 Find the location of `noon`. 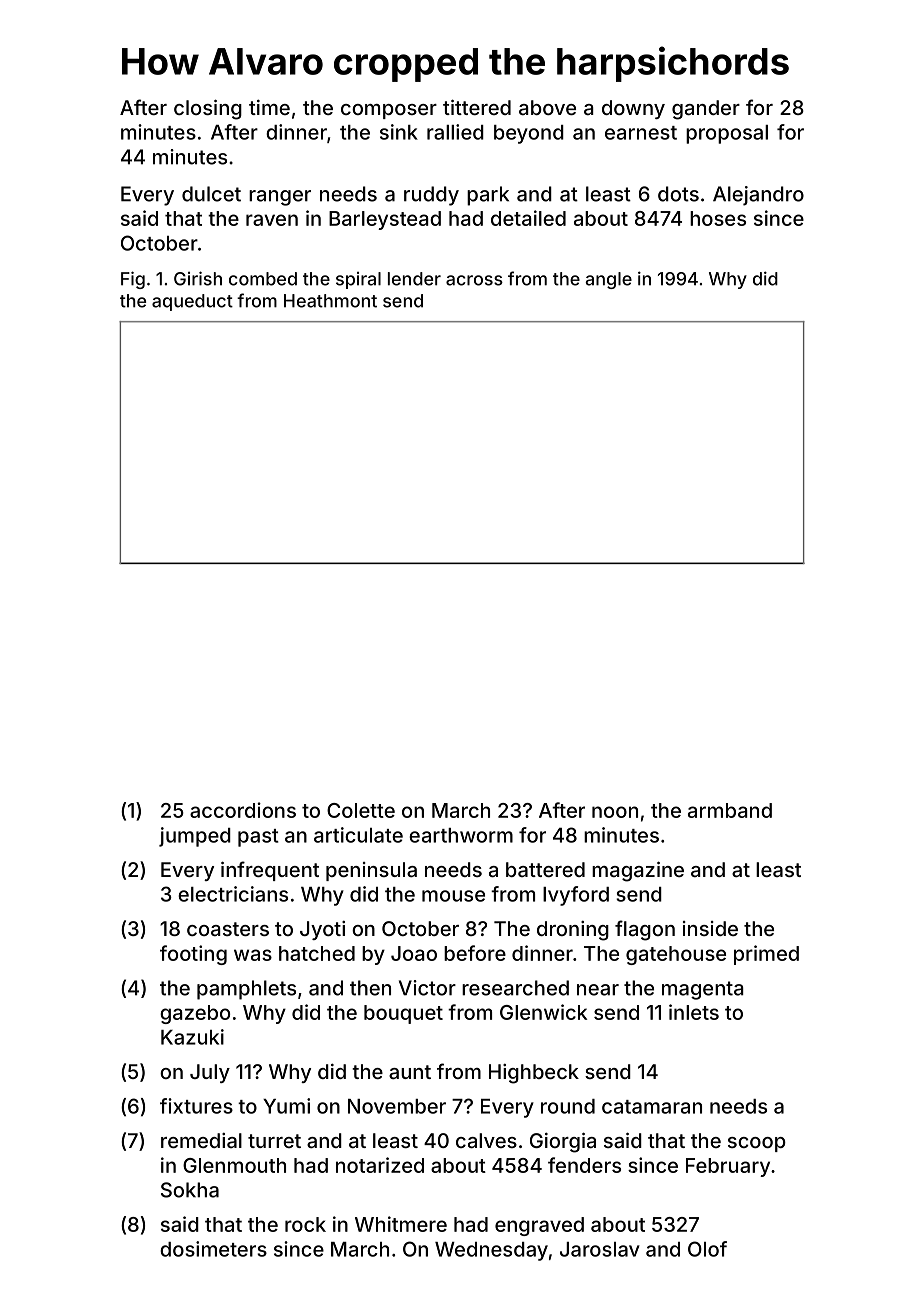

noon is located at coordinates (615, 812).
